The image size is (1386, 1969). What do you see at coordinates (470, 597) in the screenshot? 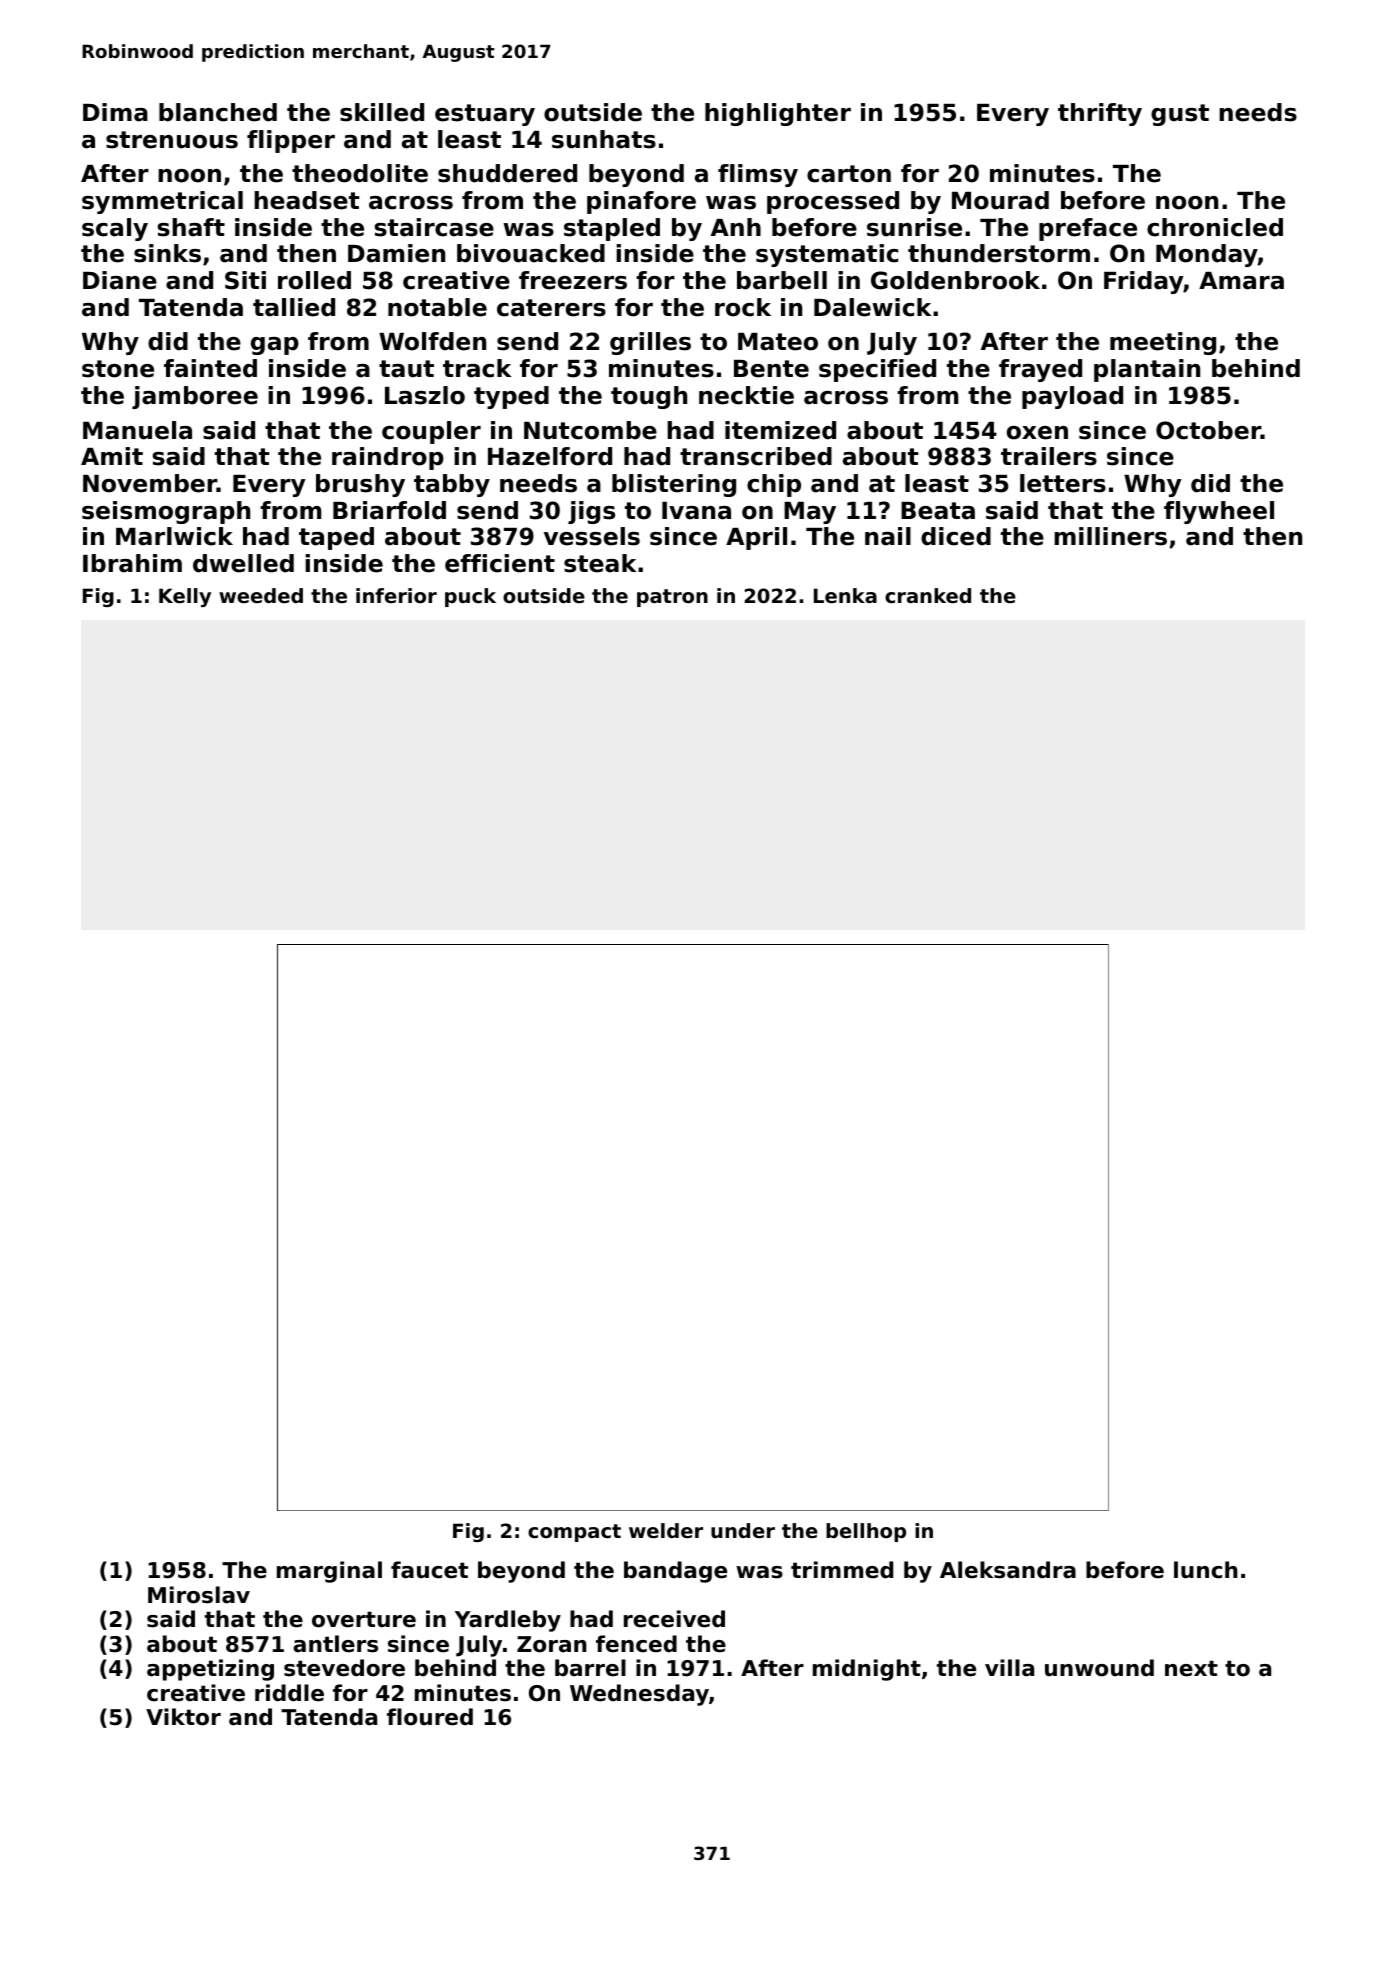
I see `puck` at bounding box center [470, 597].
